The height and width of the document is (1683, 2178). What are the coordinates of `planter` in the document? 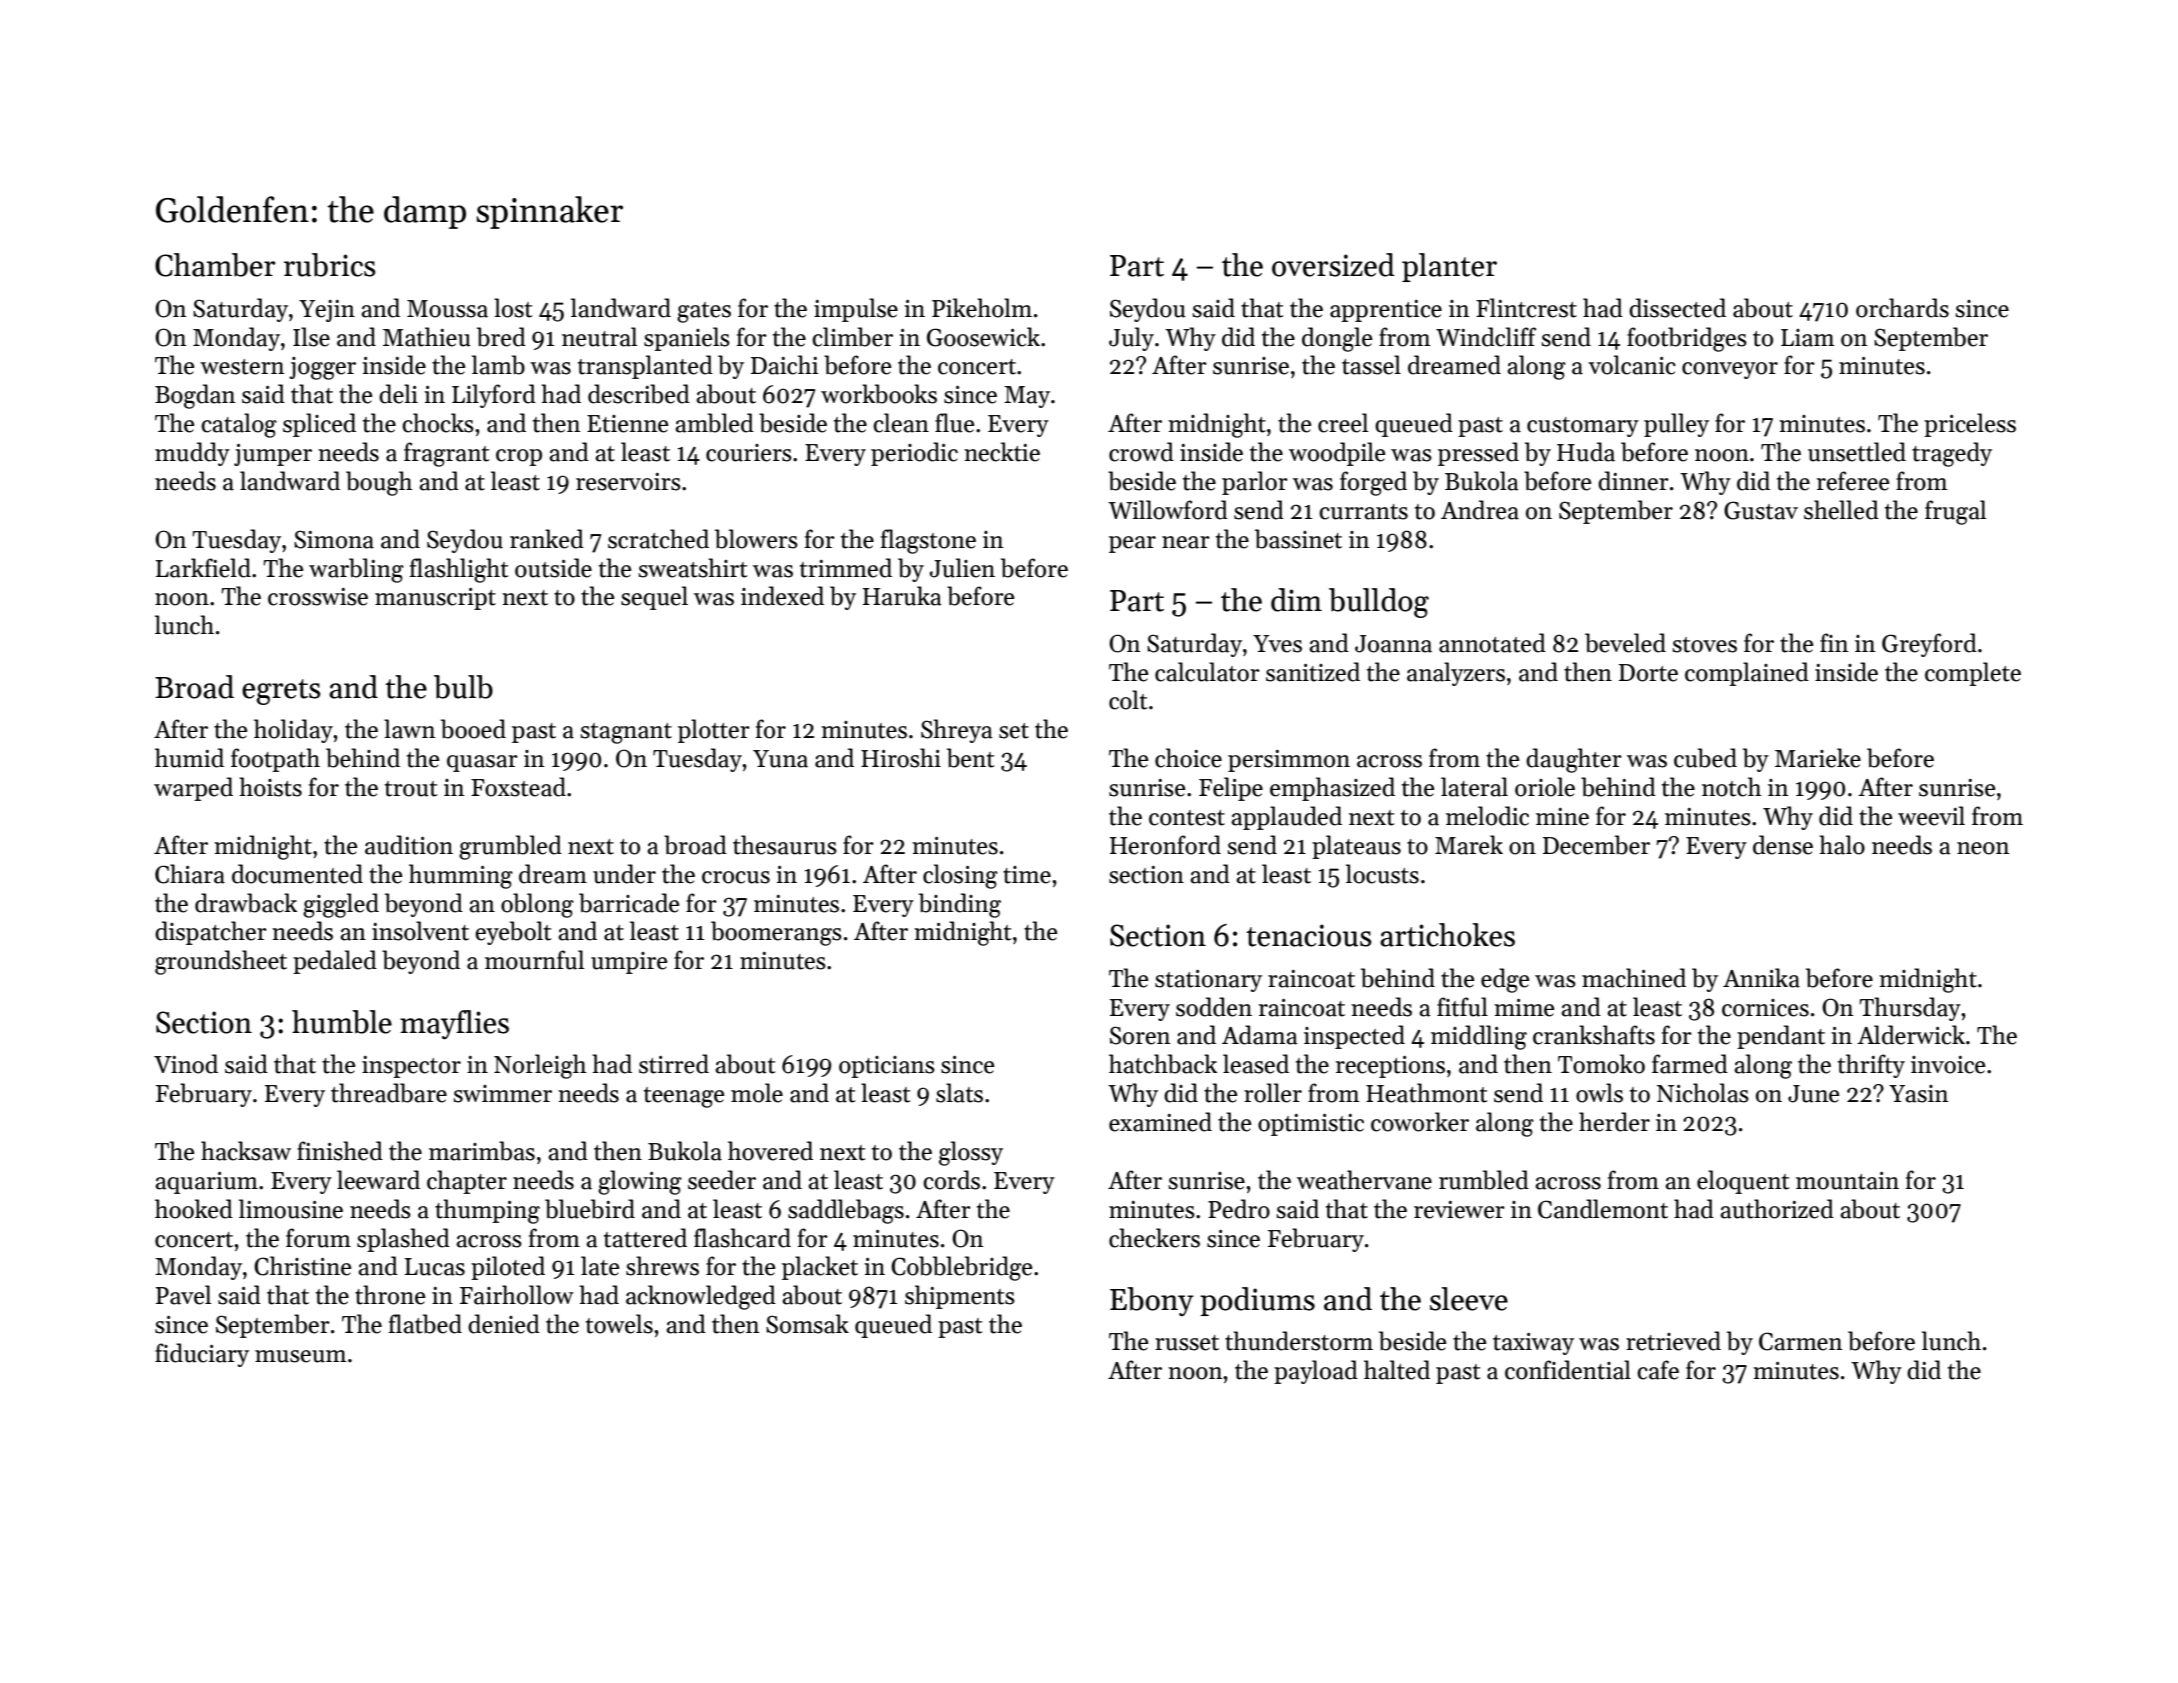 It's located at (1449, 267).
